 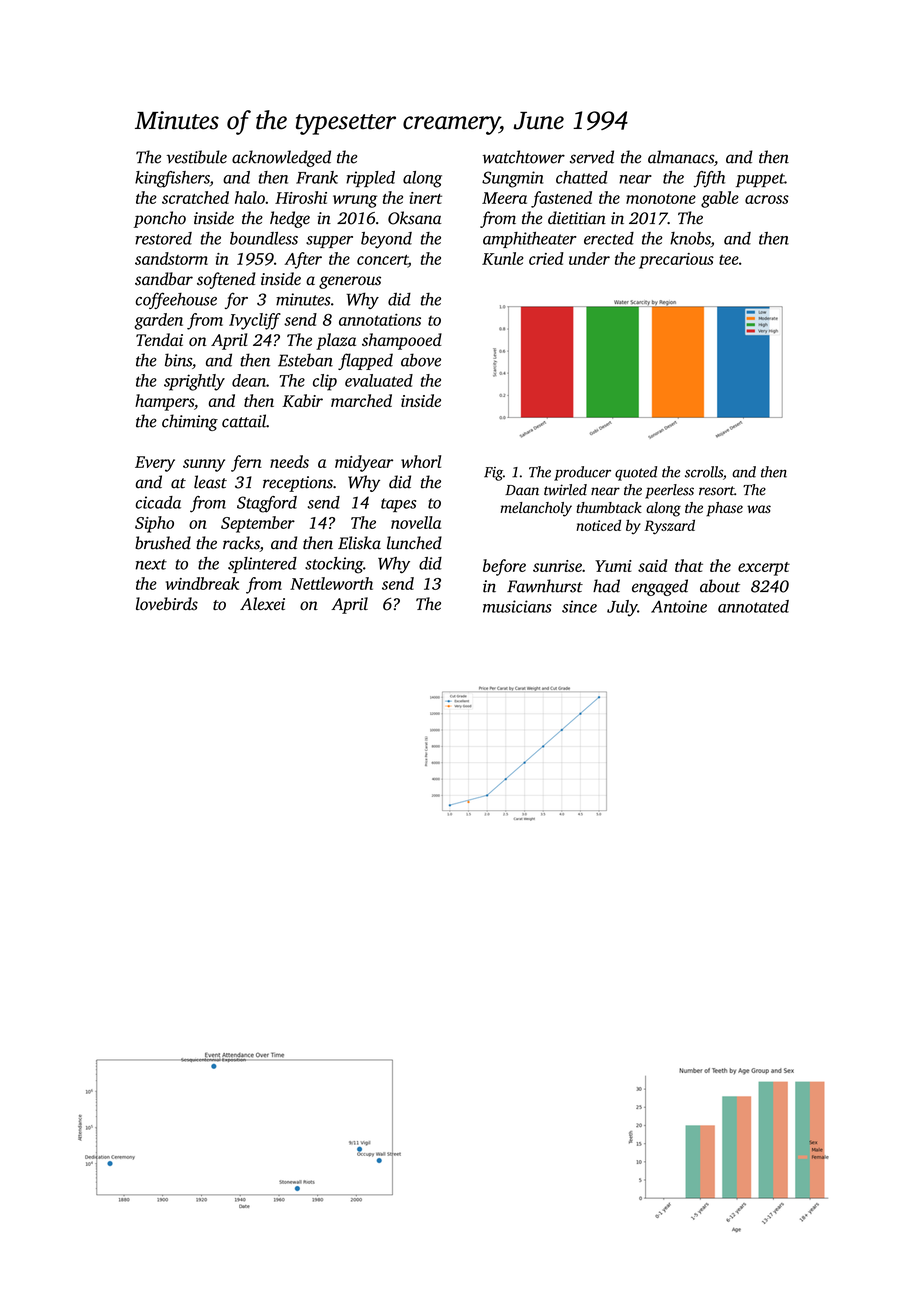 What do you see at coordinates (421, 461) in the screenshot?
I see `whorl` at bounding box center [421, 461].
